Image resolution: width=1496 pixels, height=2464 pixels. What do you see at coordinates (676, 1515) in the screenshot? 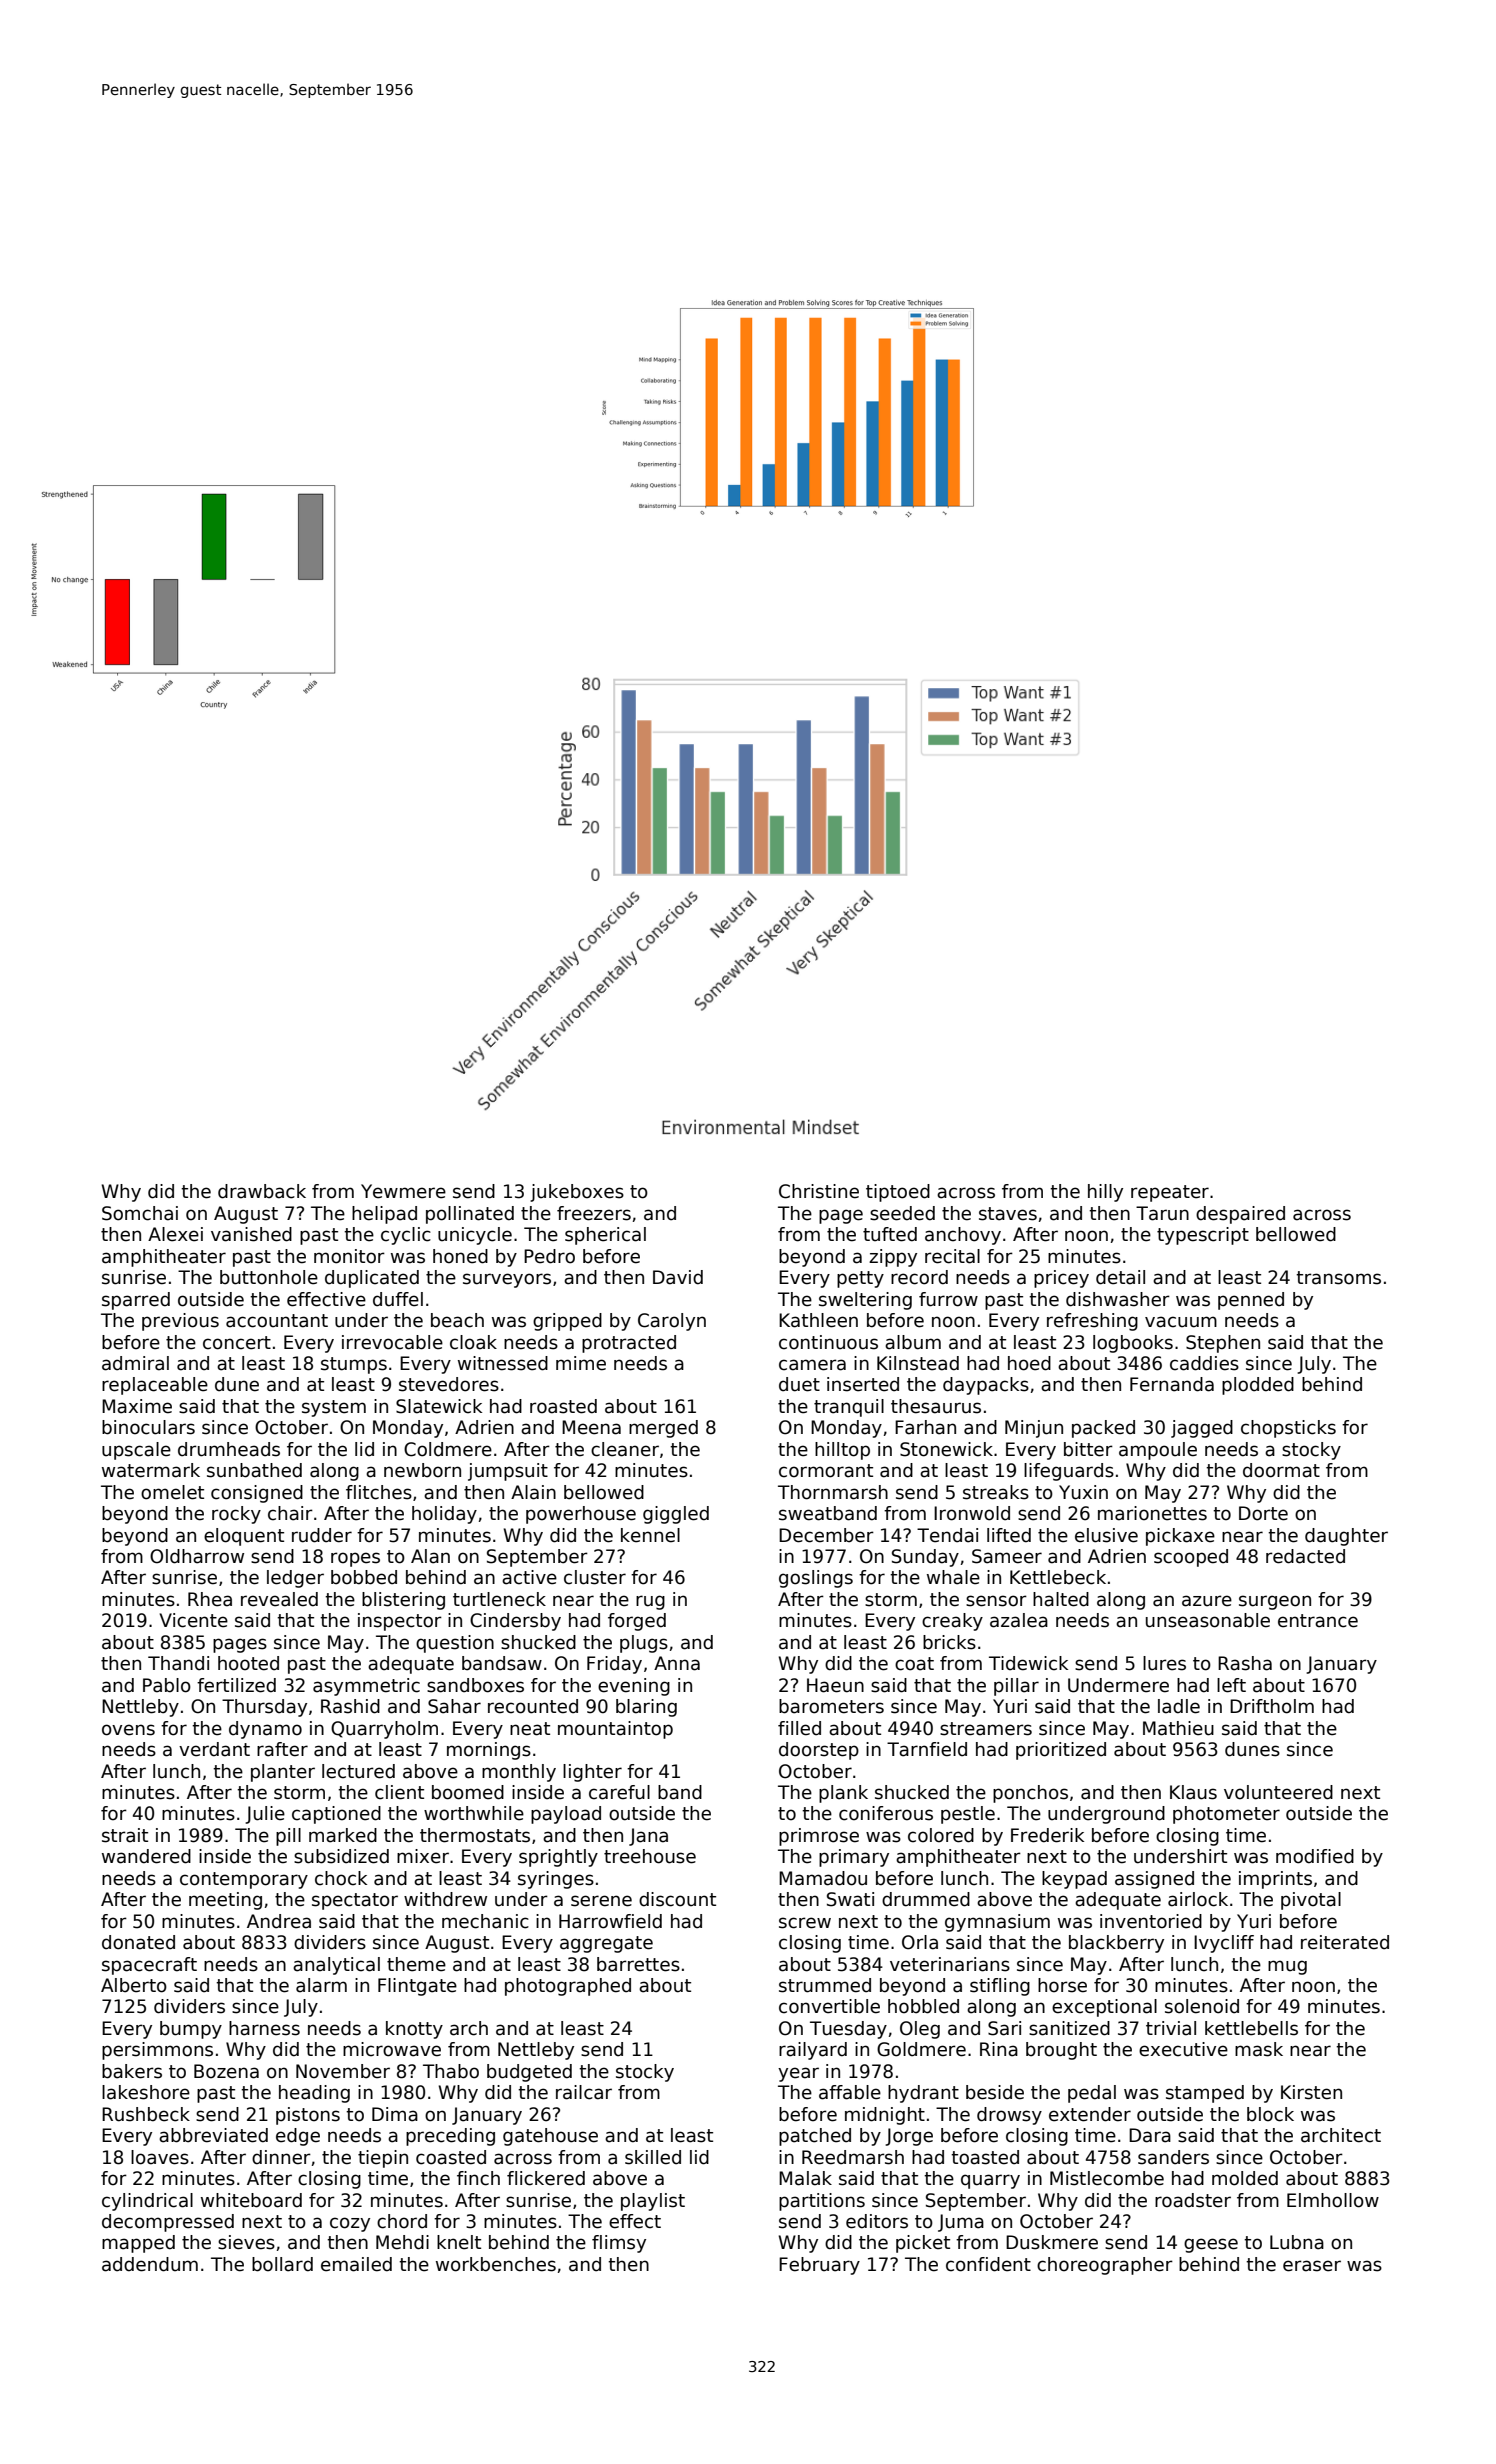
I see `giggled` at bounding box center [676, 1515].
